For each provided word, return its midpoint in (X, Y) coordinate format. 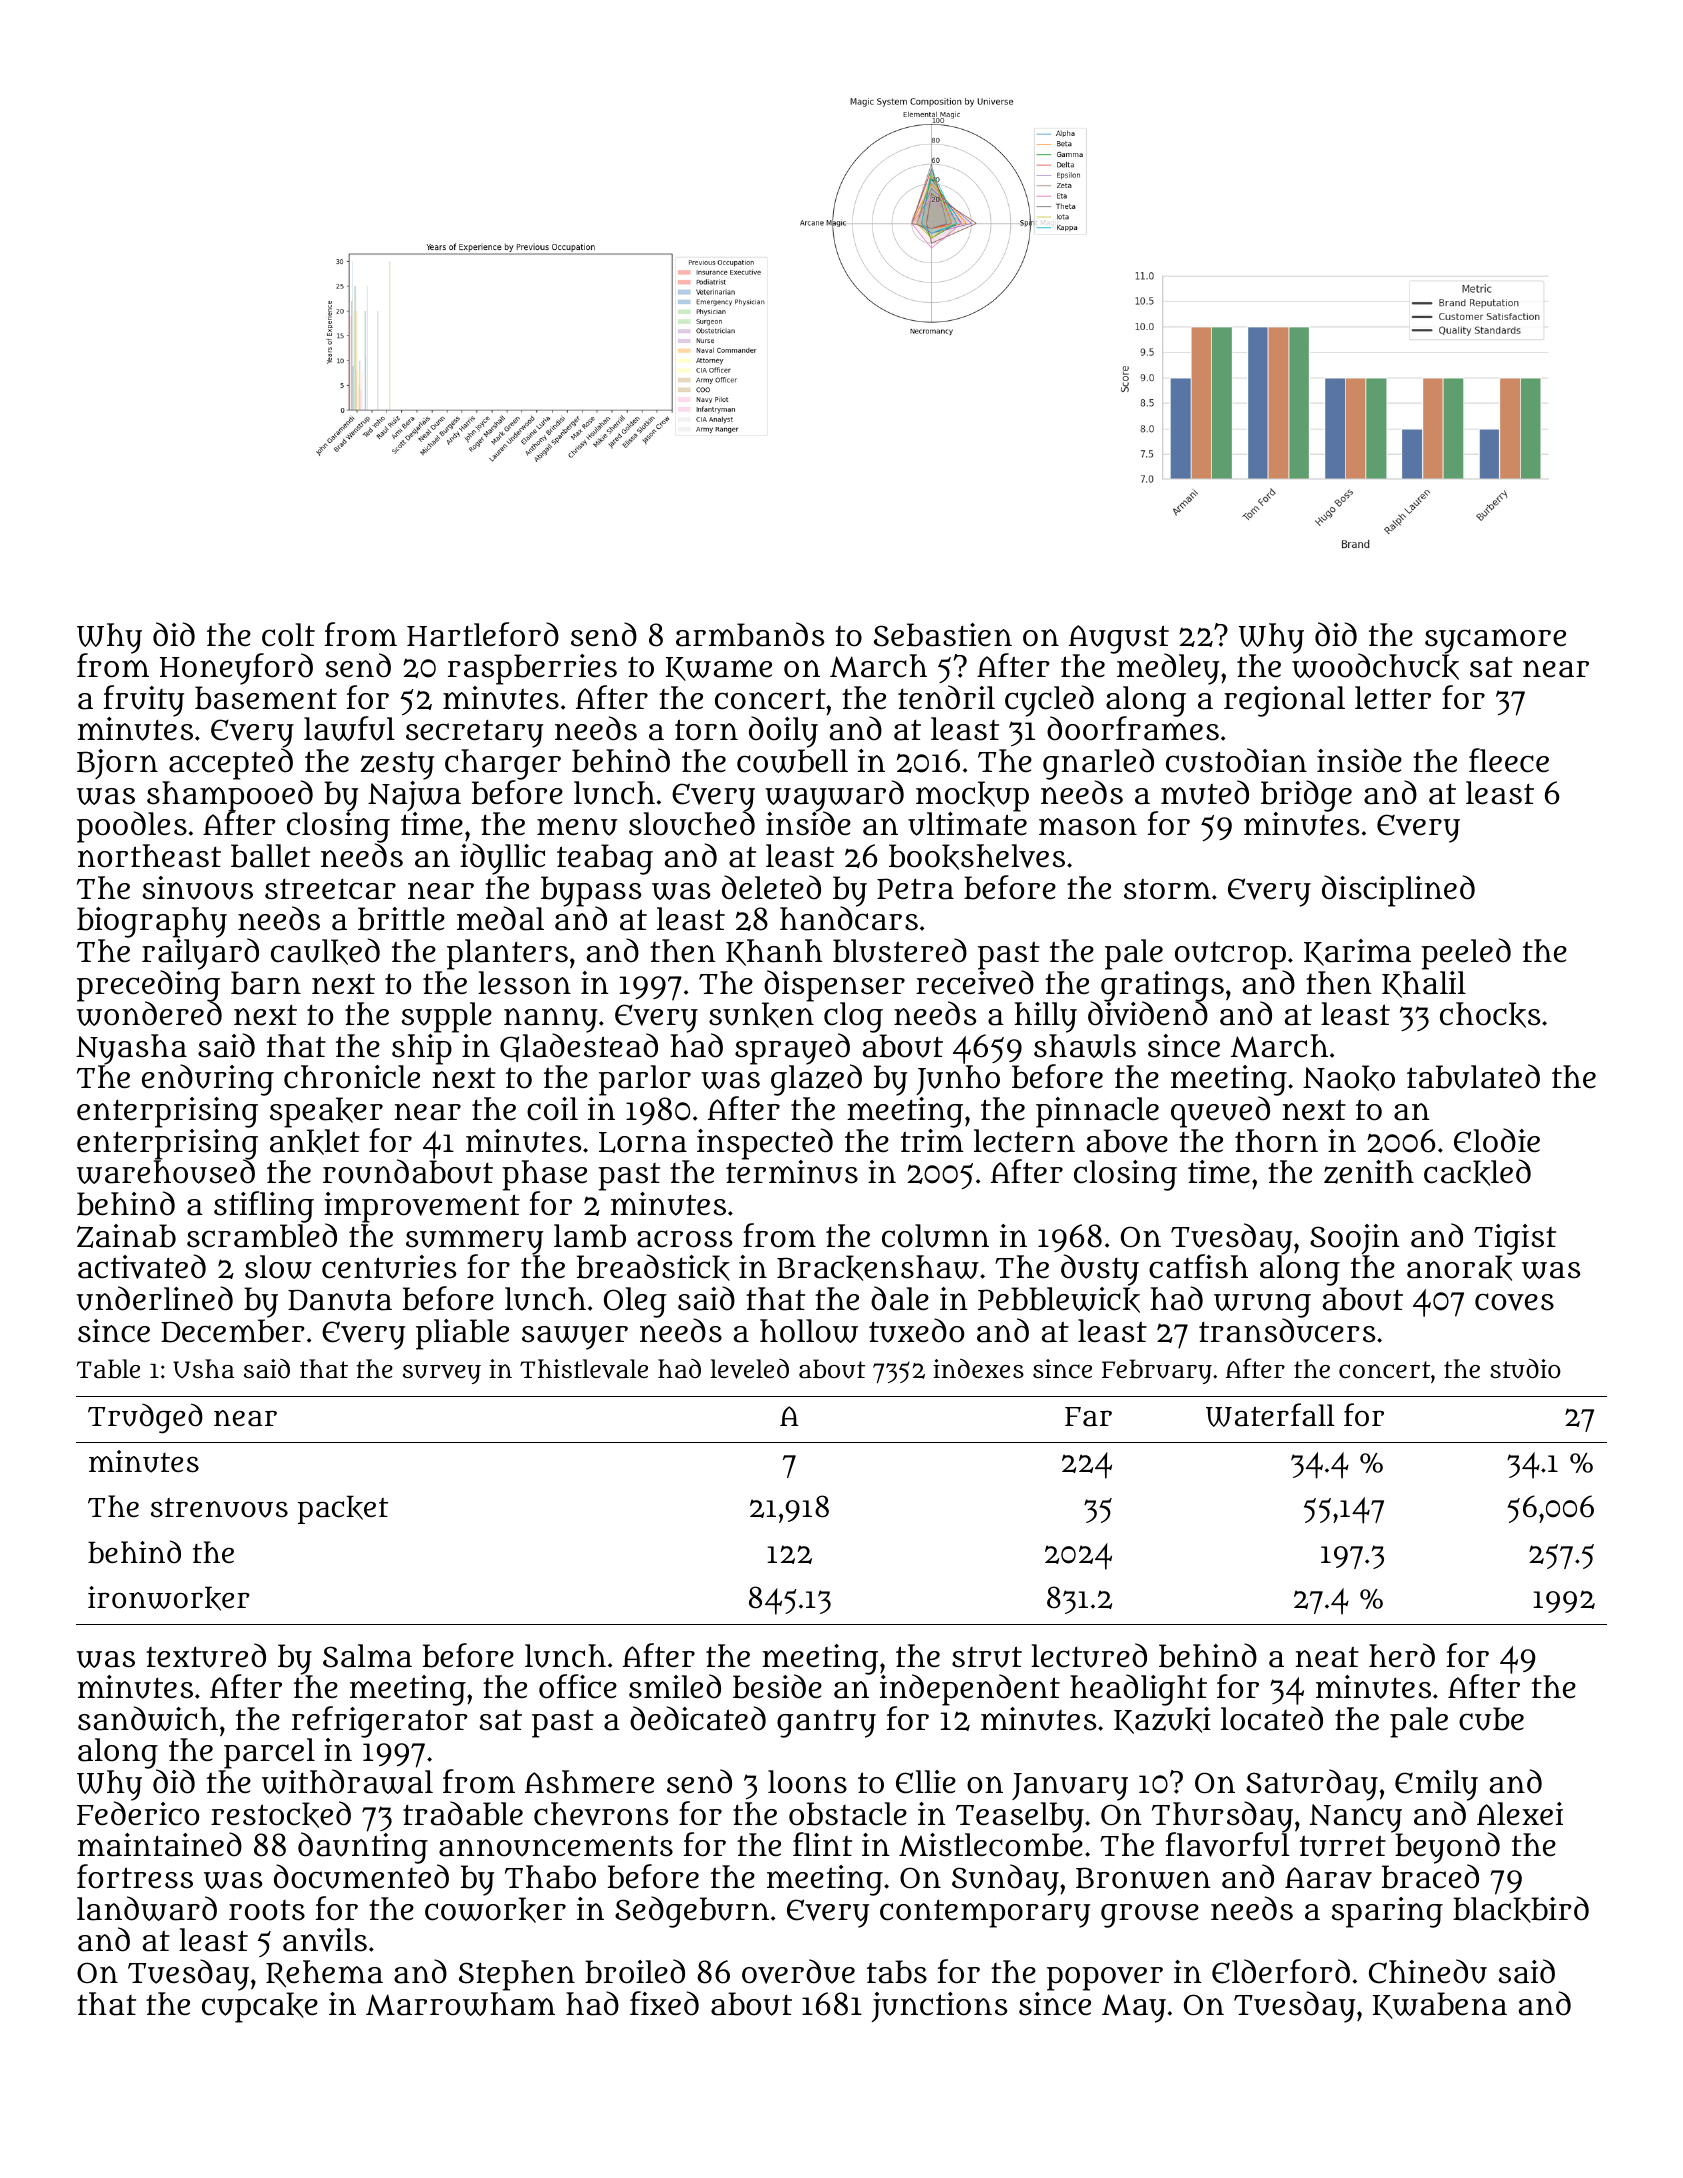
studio (1525, 1369)
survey (442, 1374)
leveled (749, 1369)
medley (1168, 669)
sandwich (148, 1718)
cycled (1049, 701)
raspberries (532, 669)
